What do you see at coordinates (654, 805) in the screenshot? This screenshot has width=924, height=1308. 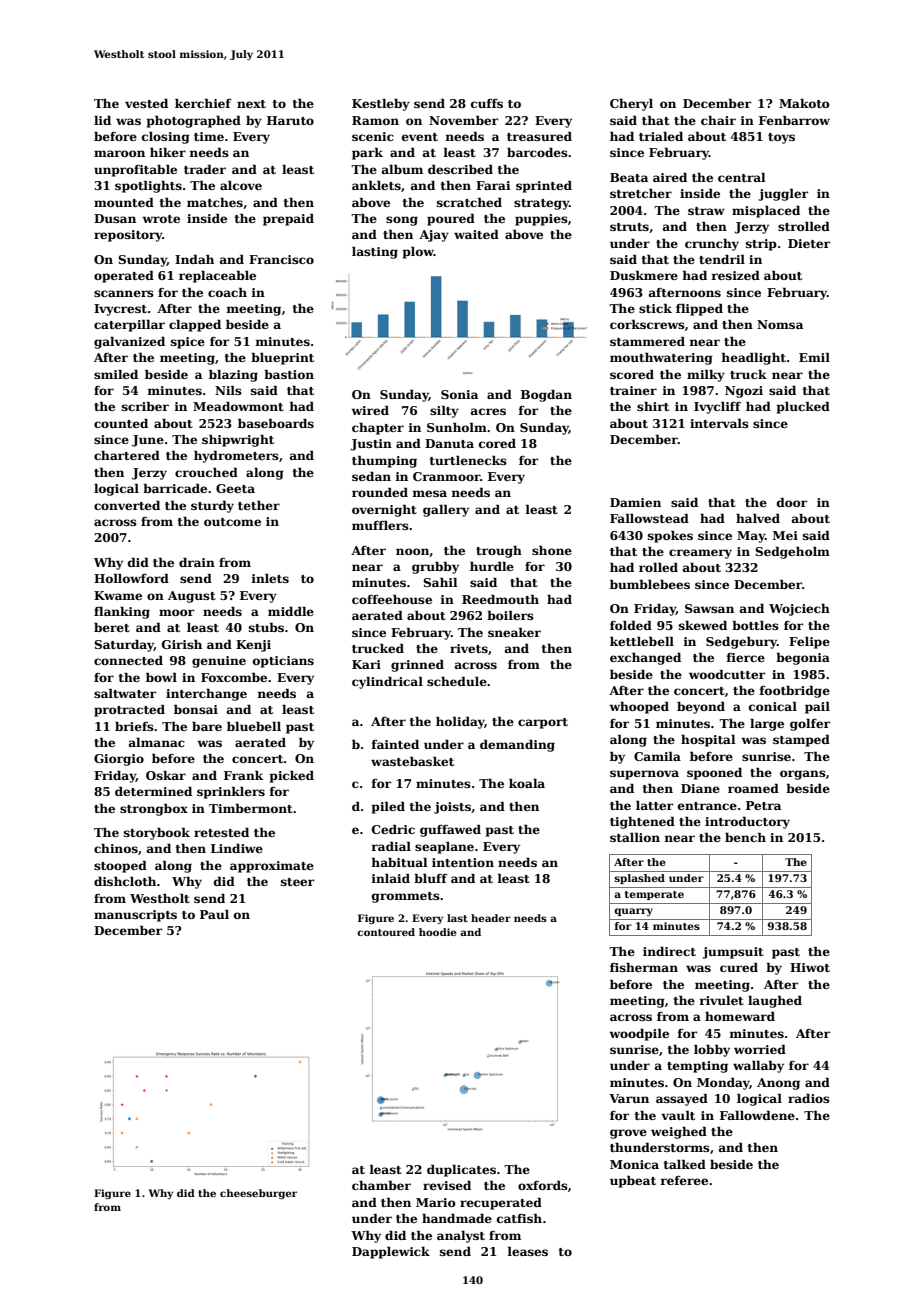 I see `latter` at bounding box center [654, 805].
